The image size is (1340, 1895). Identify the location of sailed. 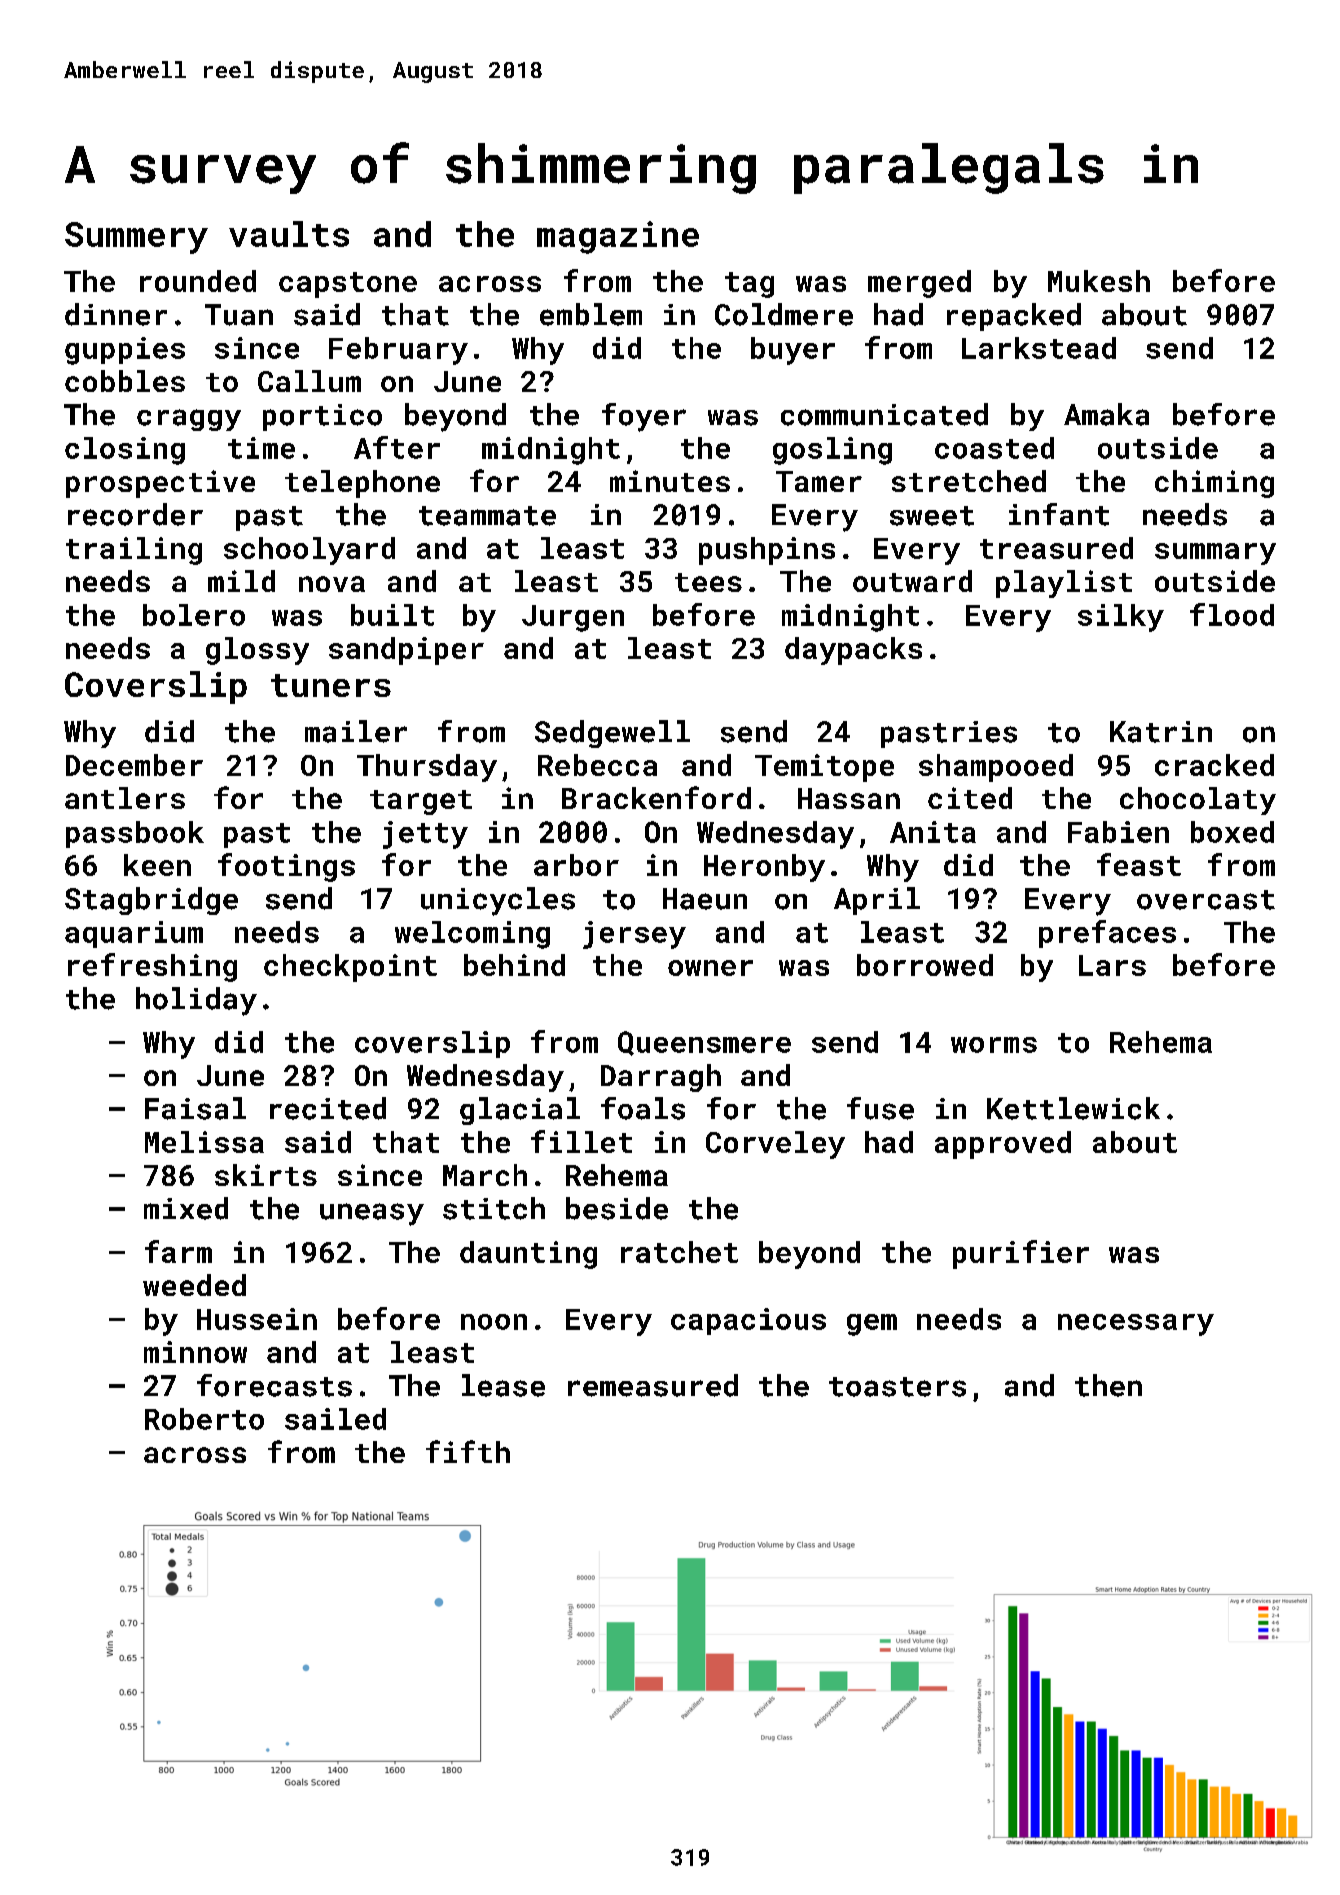
(335, 1419).
